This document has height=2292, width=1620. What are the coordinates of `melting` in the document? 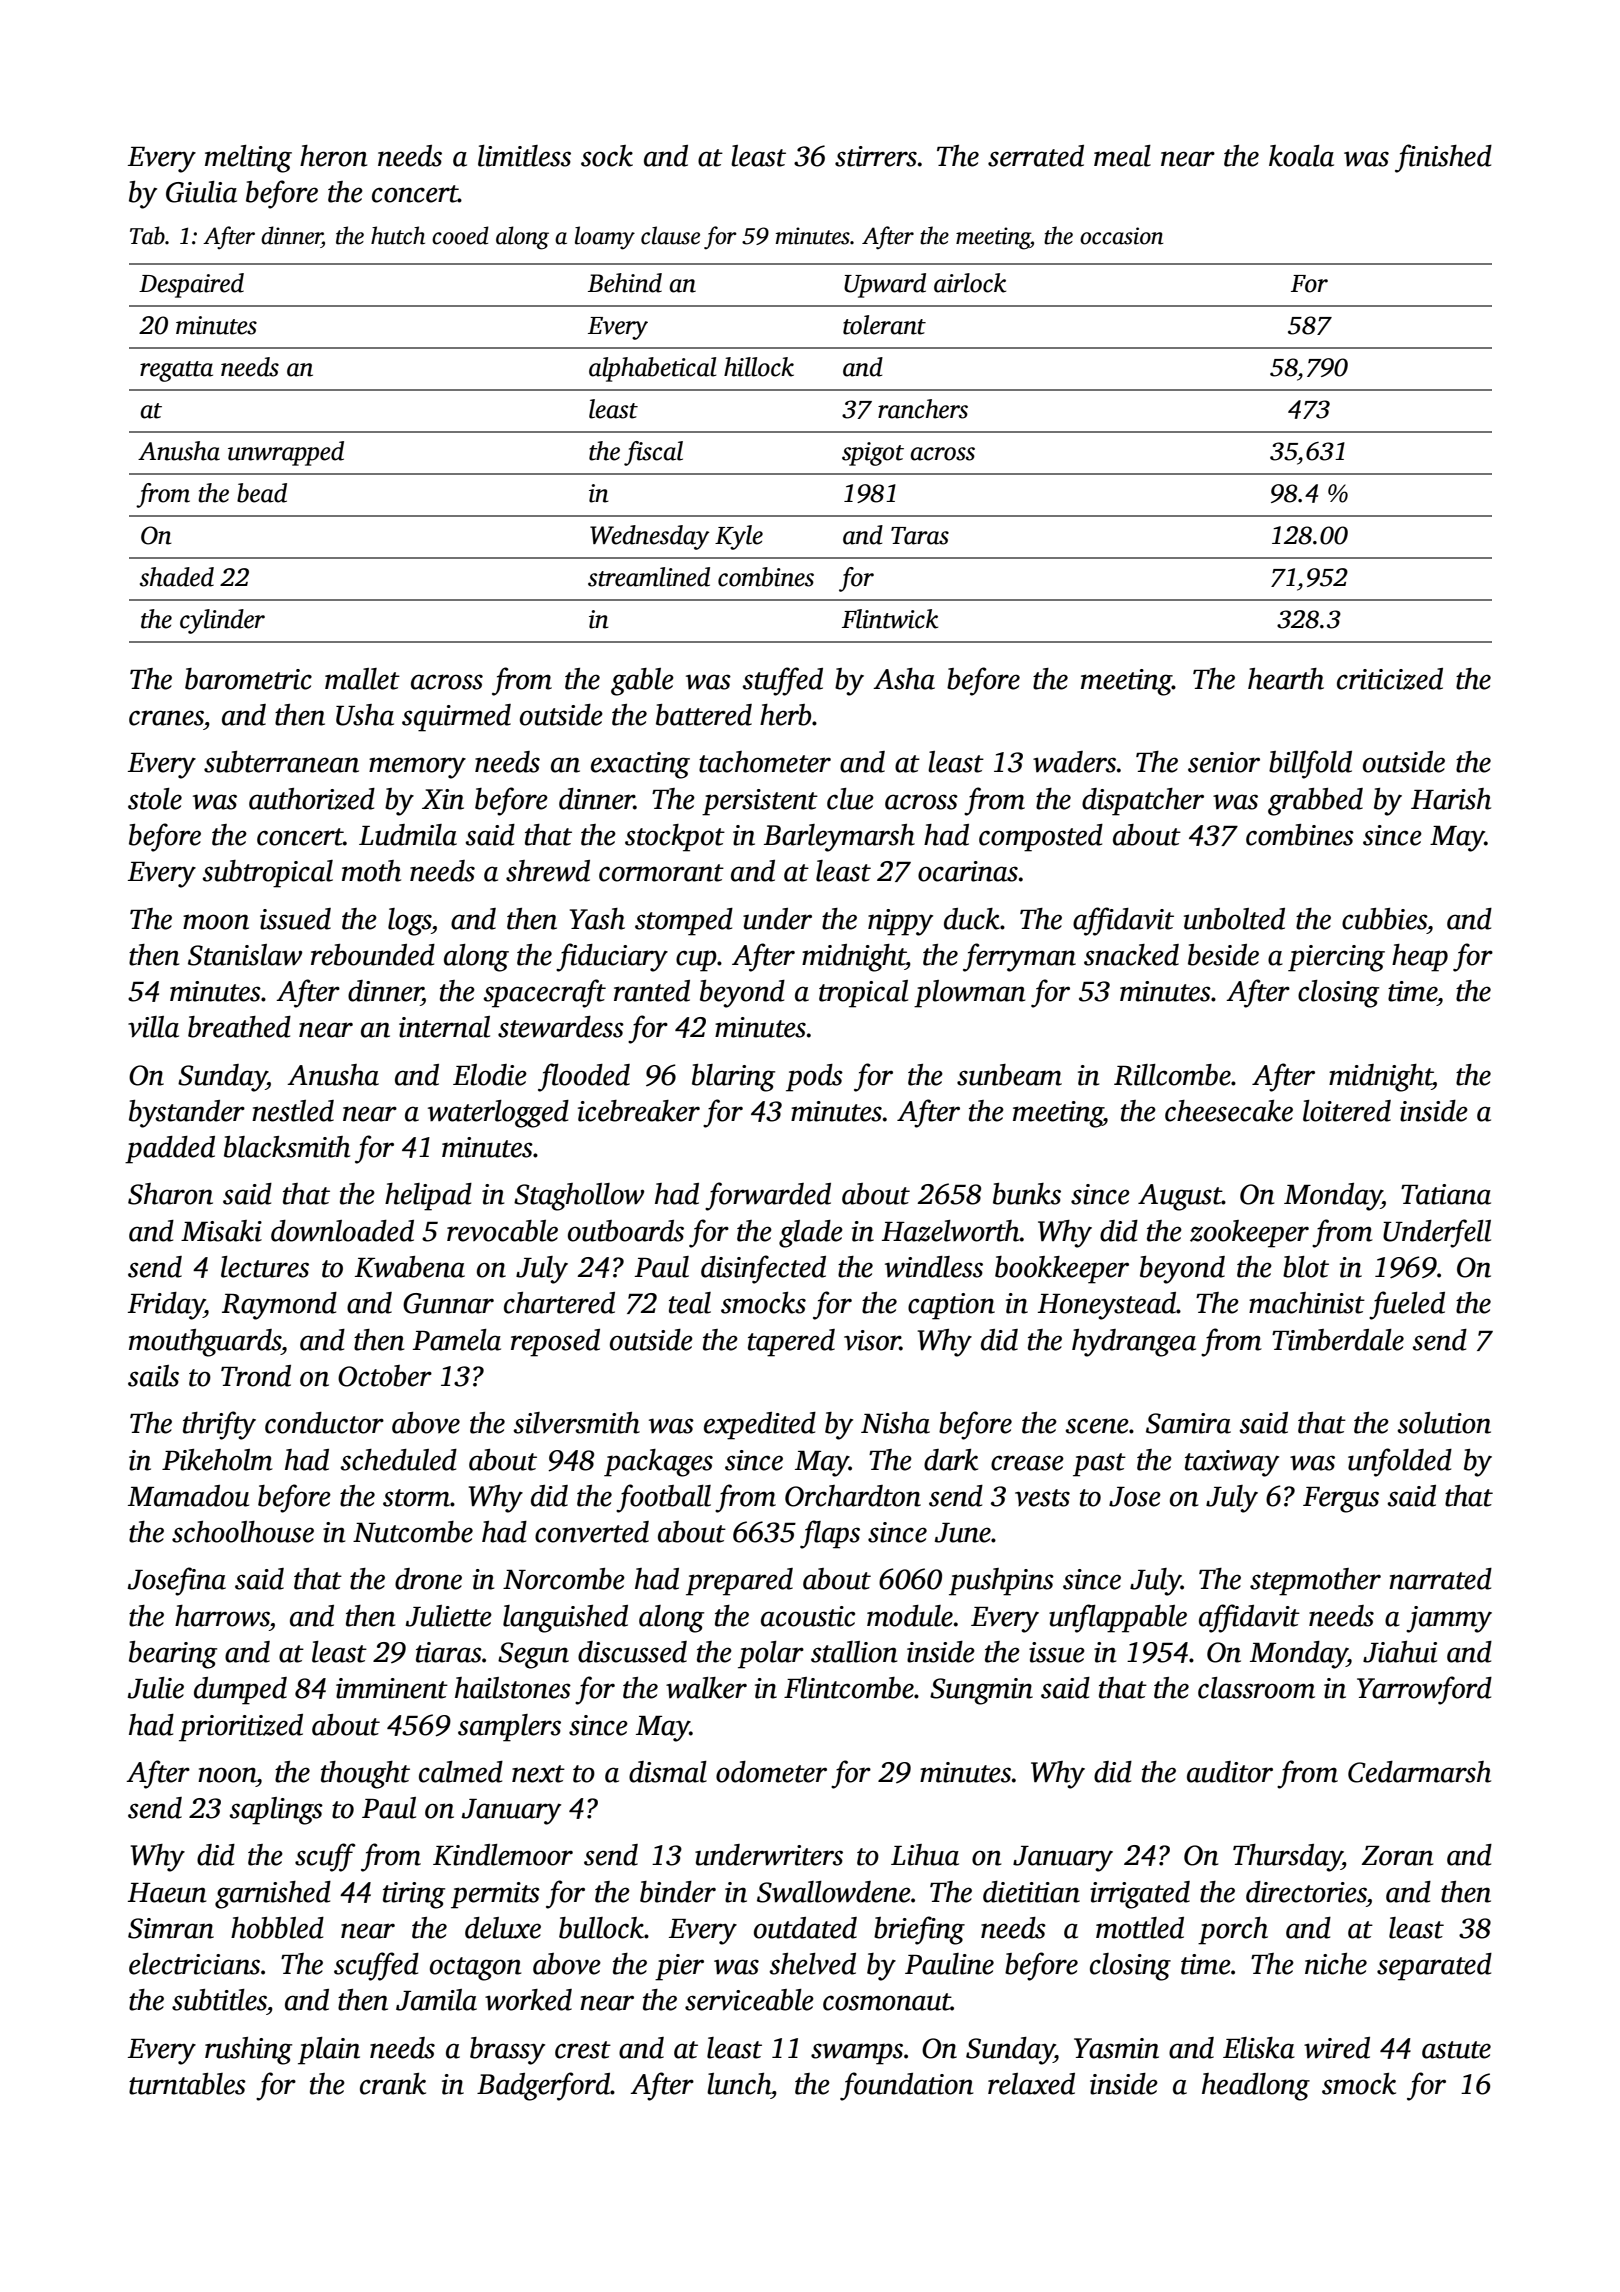 It's located at (248, 159).
